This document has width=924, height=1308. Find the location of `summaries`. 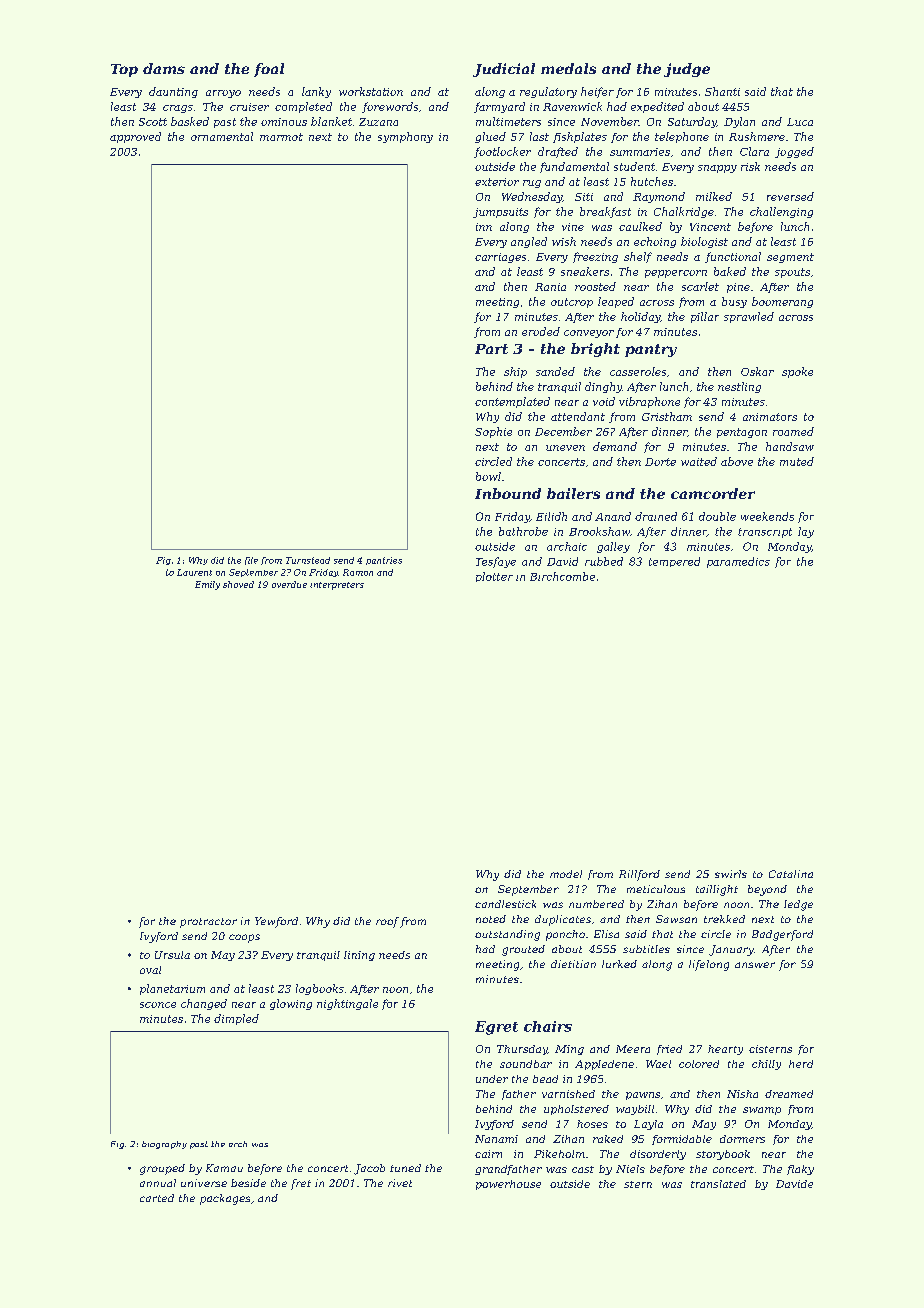

summaries is located at coordinates (640, 152).
